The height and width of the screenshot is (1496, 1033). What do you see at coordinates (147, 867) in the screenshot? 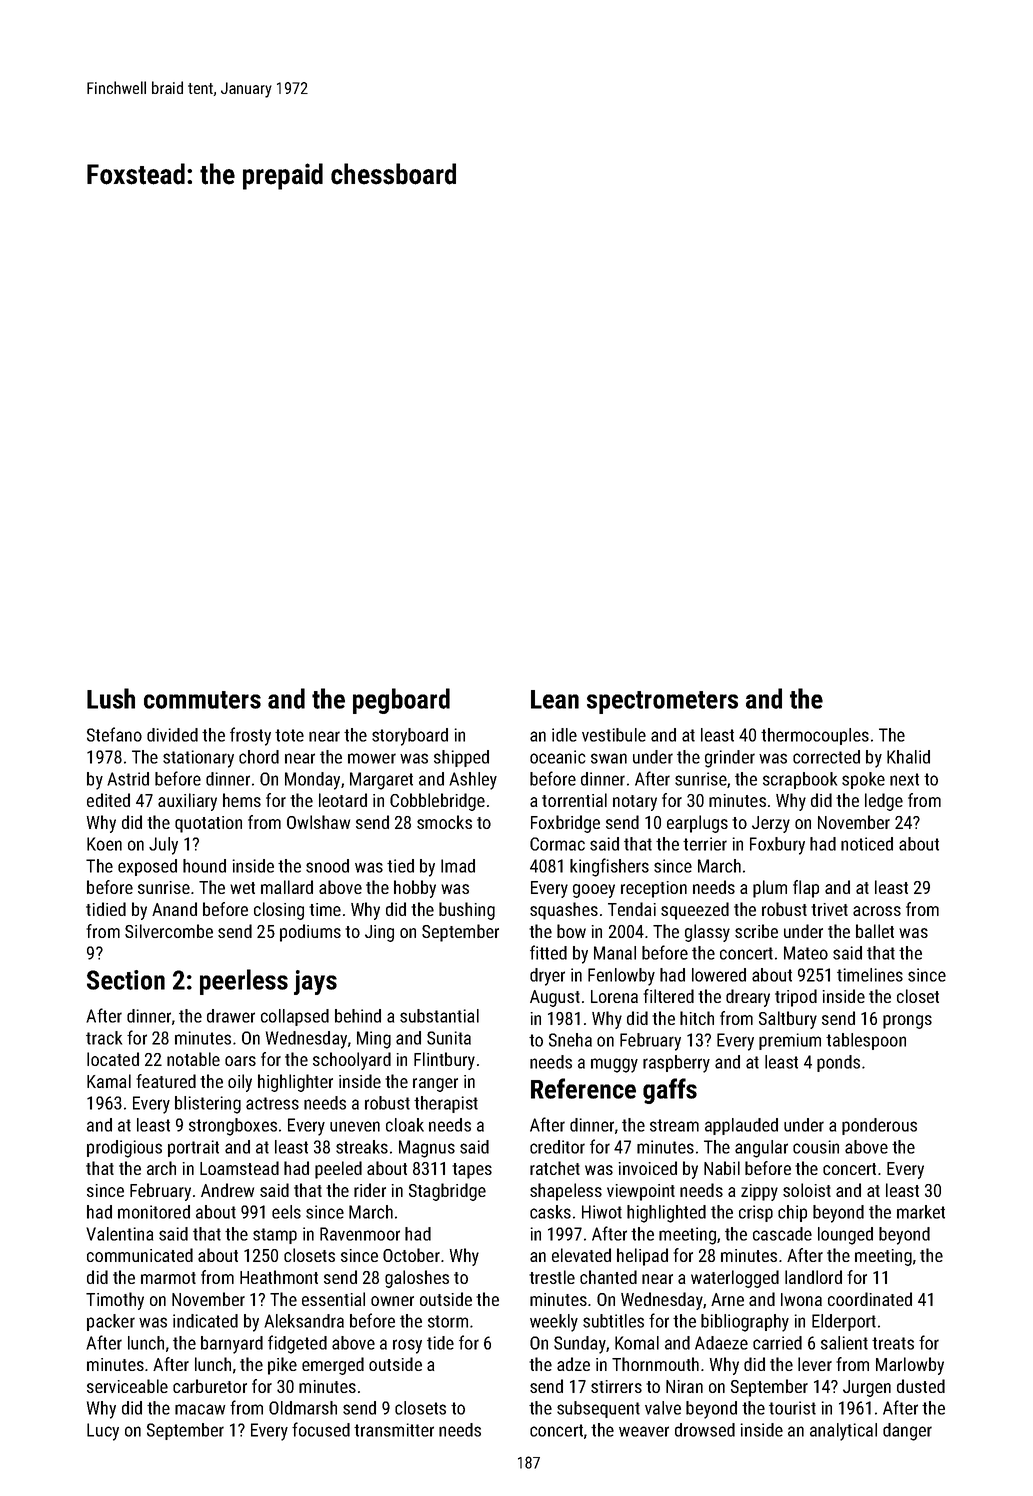
I see `exposed` at bounding box center [147, 867].
